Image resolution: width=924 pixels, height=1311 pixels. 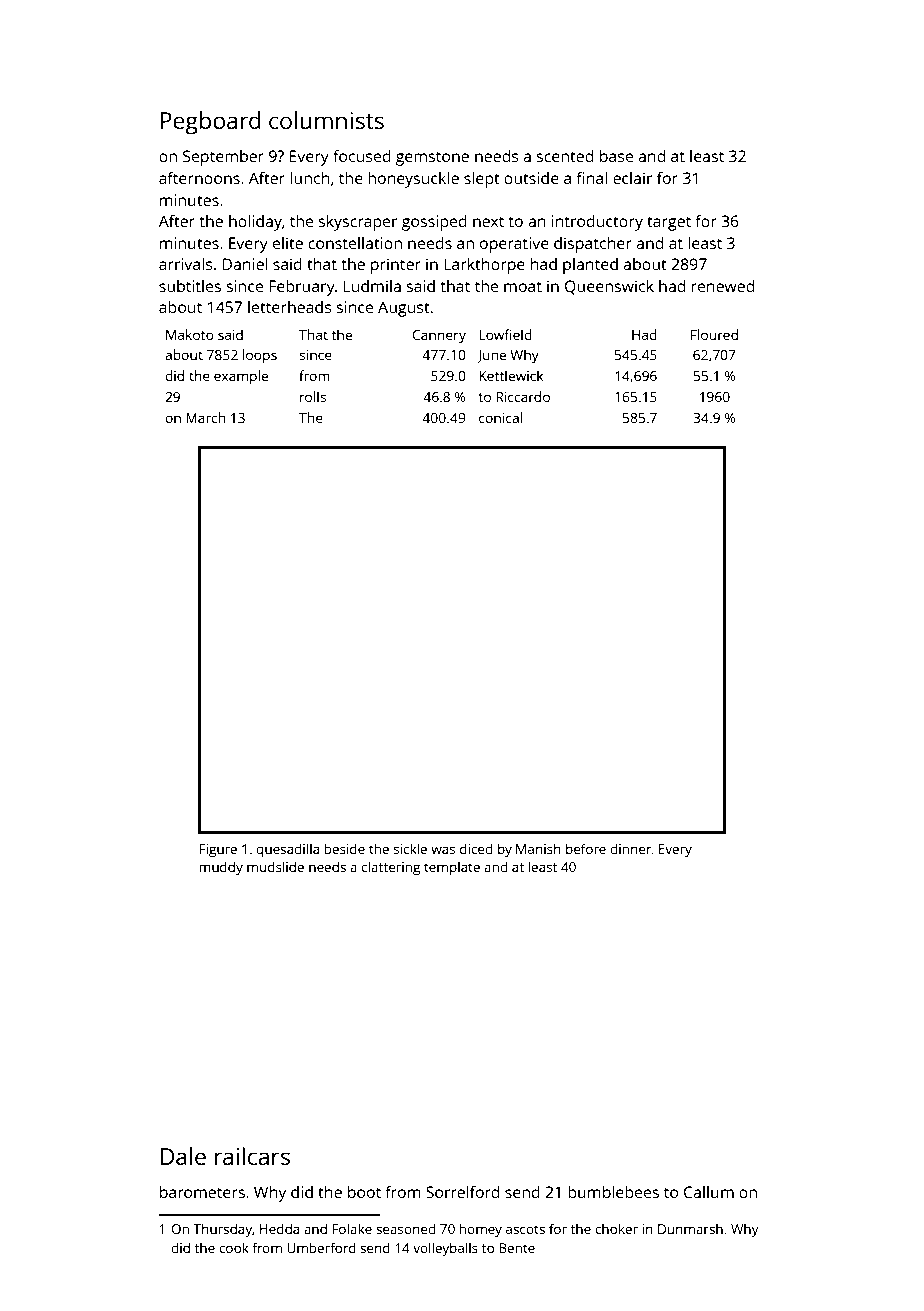 I want to click on Pegboard, so click(x=211, y=123).
